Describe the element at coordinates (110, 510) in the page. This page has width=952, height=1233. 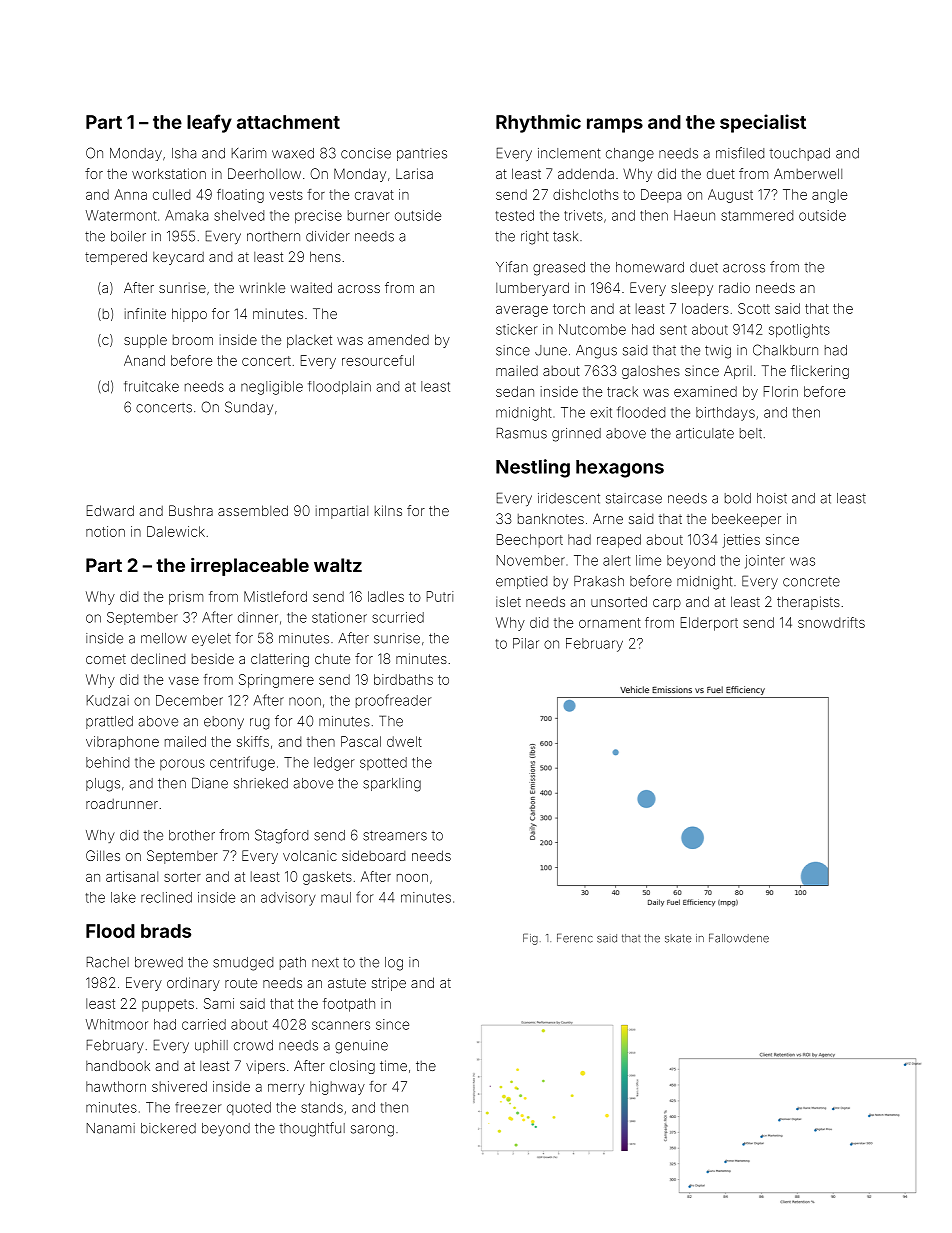
I see `Edward` at that location.
